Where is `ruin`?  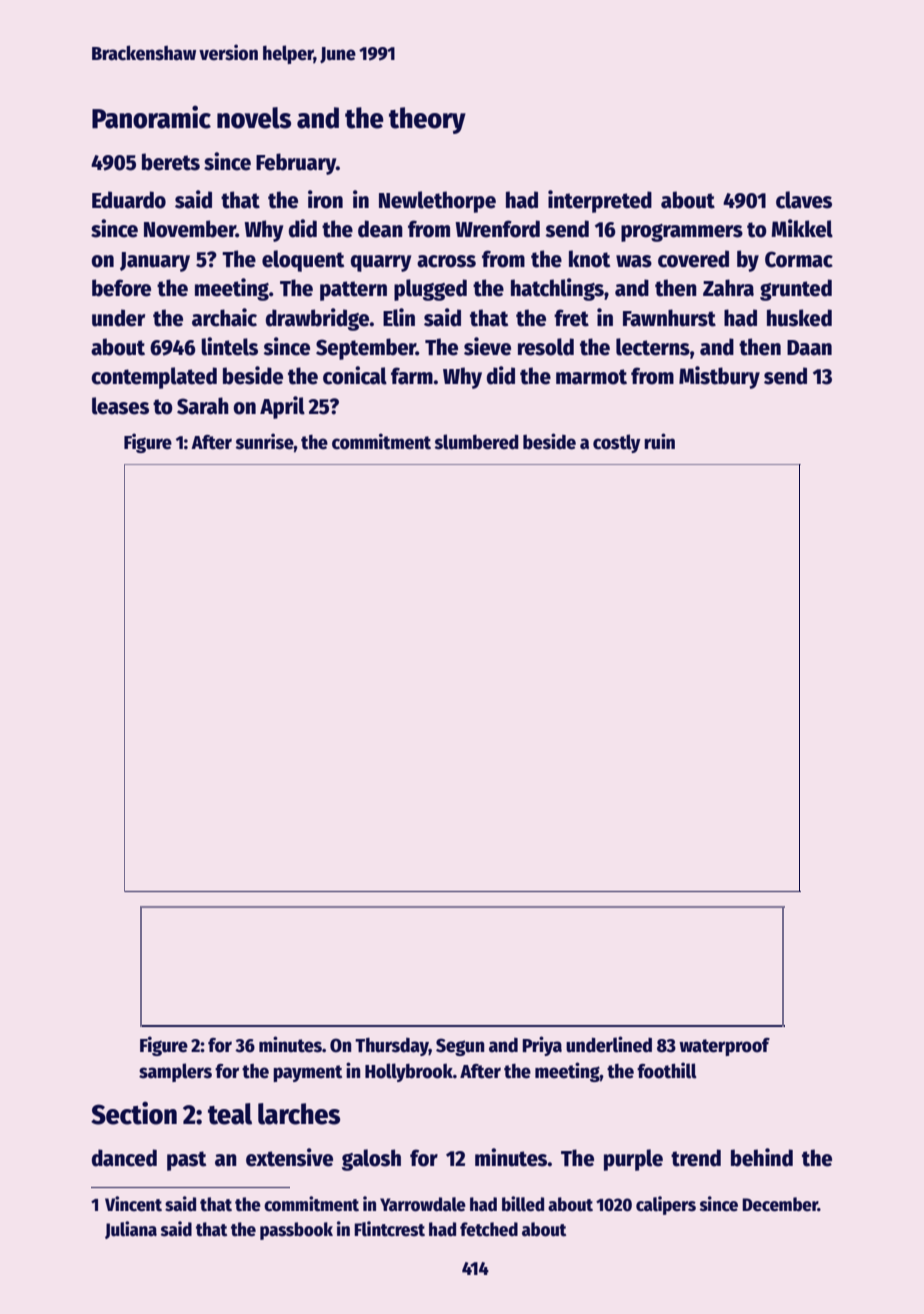
ruin is located at coordinates (659, 441).
